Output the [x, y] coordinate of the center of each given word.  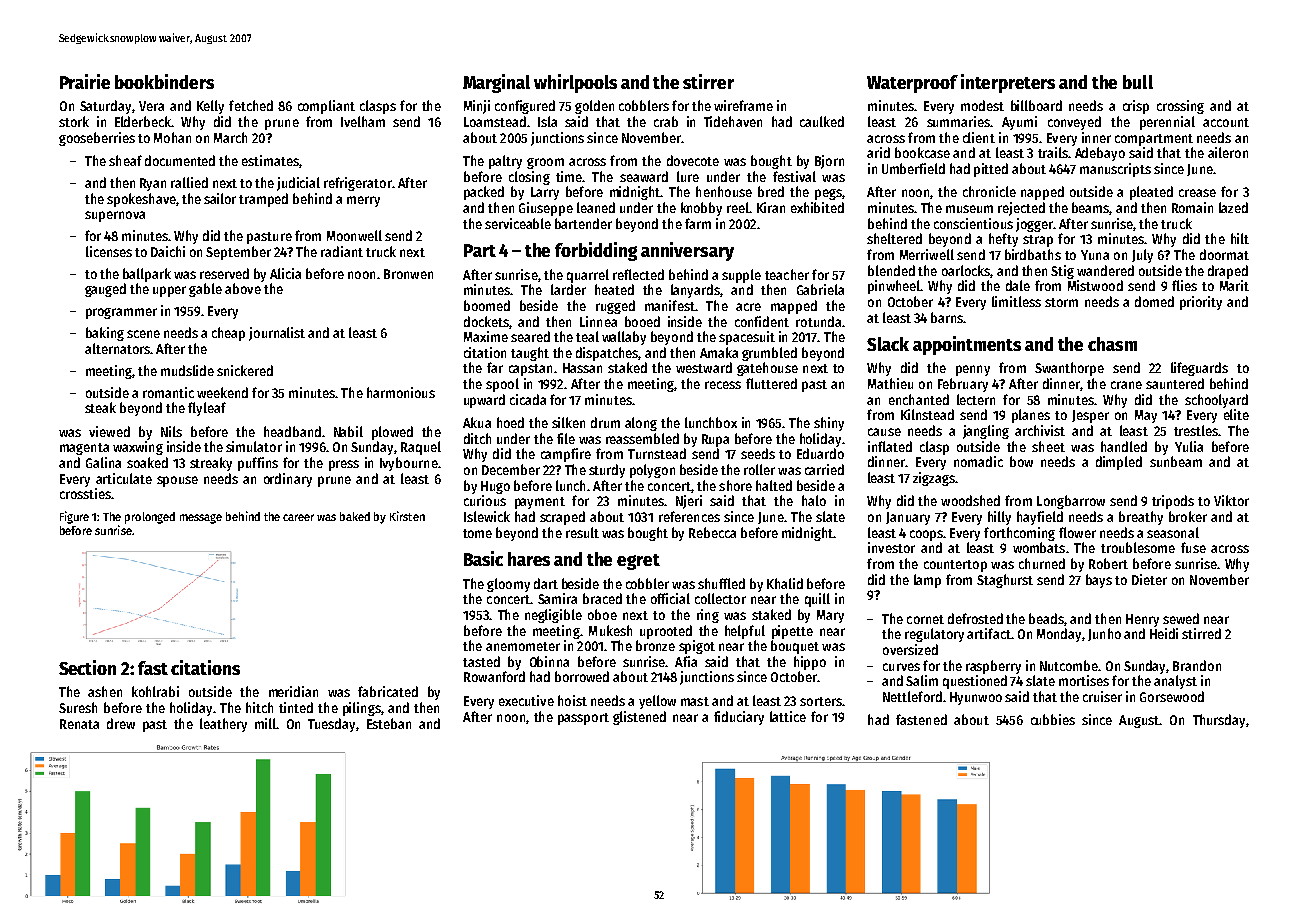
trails [1053, 152]
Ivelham [363, 121]
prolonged [150, 518]
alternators [117, 348]
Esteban [389, 723]
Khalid [785, 583]
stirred [1201, 633]
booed [642, 321]
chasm [1112, 344]
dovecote [693, 160]
